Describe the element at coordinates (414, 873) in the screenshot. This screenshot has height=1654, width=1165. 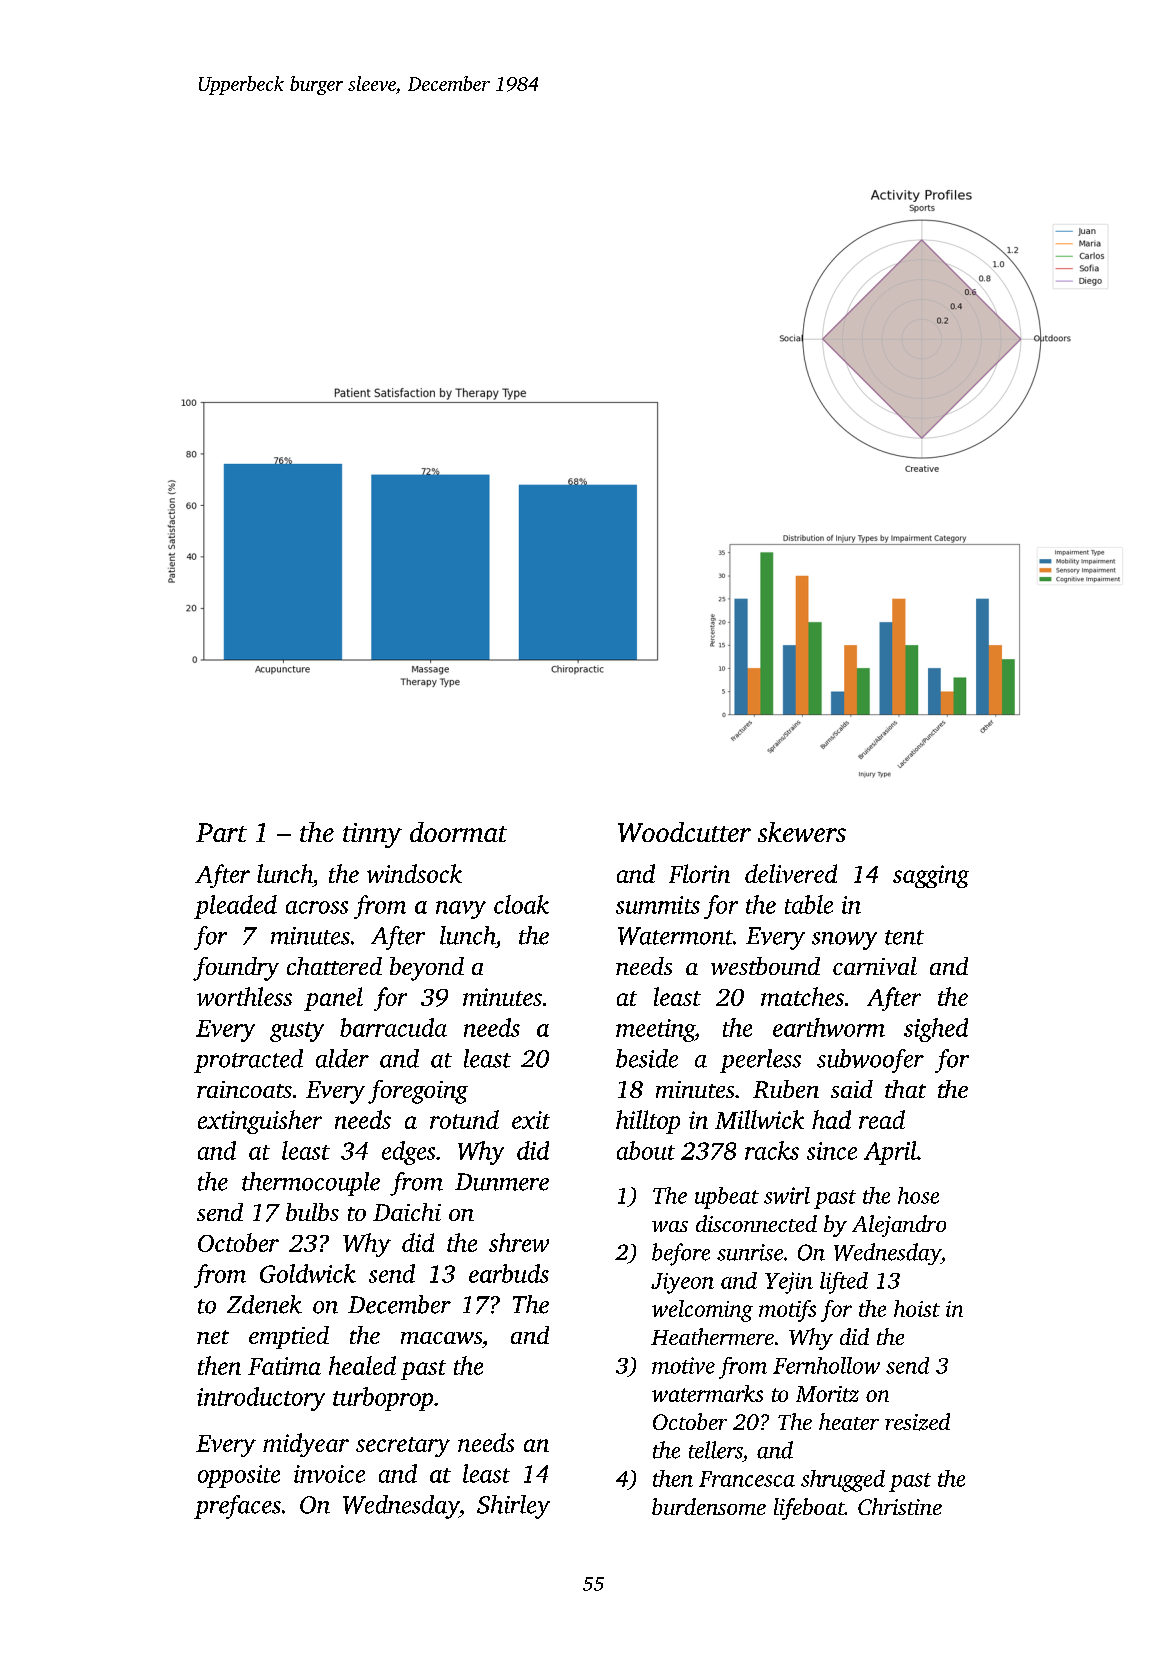
I see `windsock` at that location.
